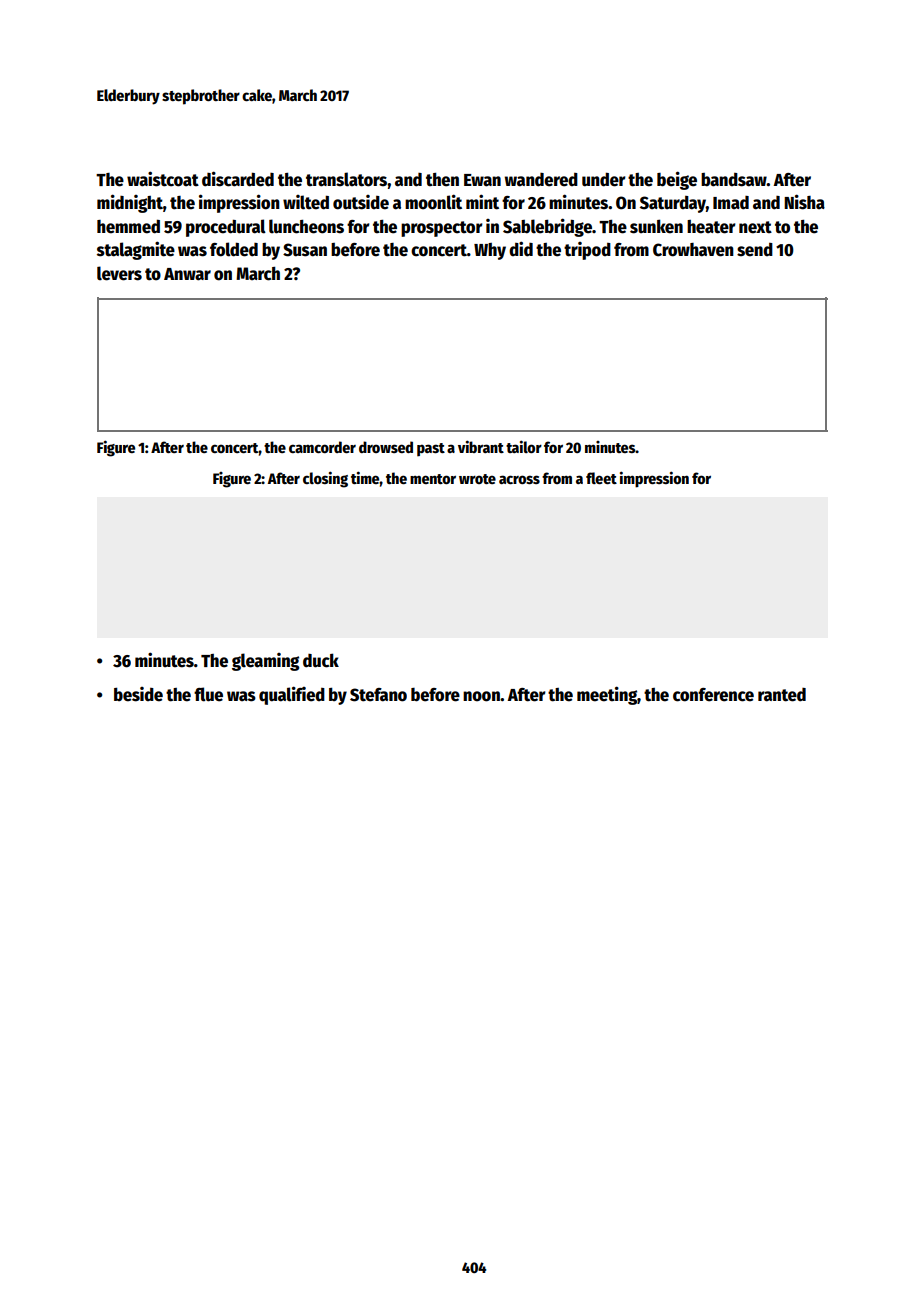  Describe the element at coordinates (238, 179) in the page. I see `discarded` at that location.
